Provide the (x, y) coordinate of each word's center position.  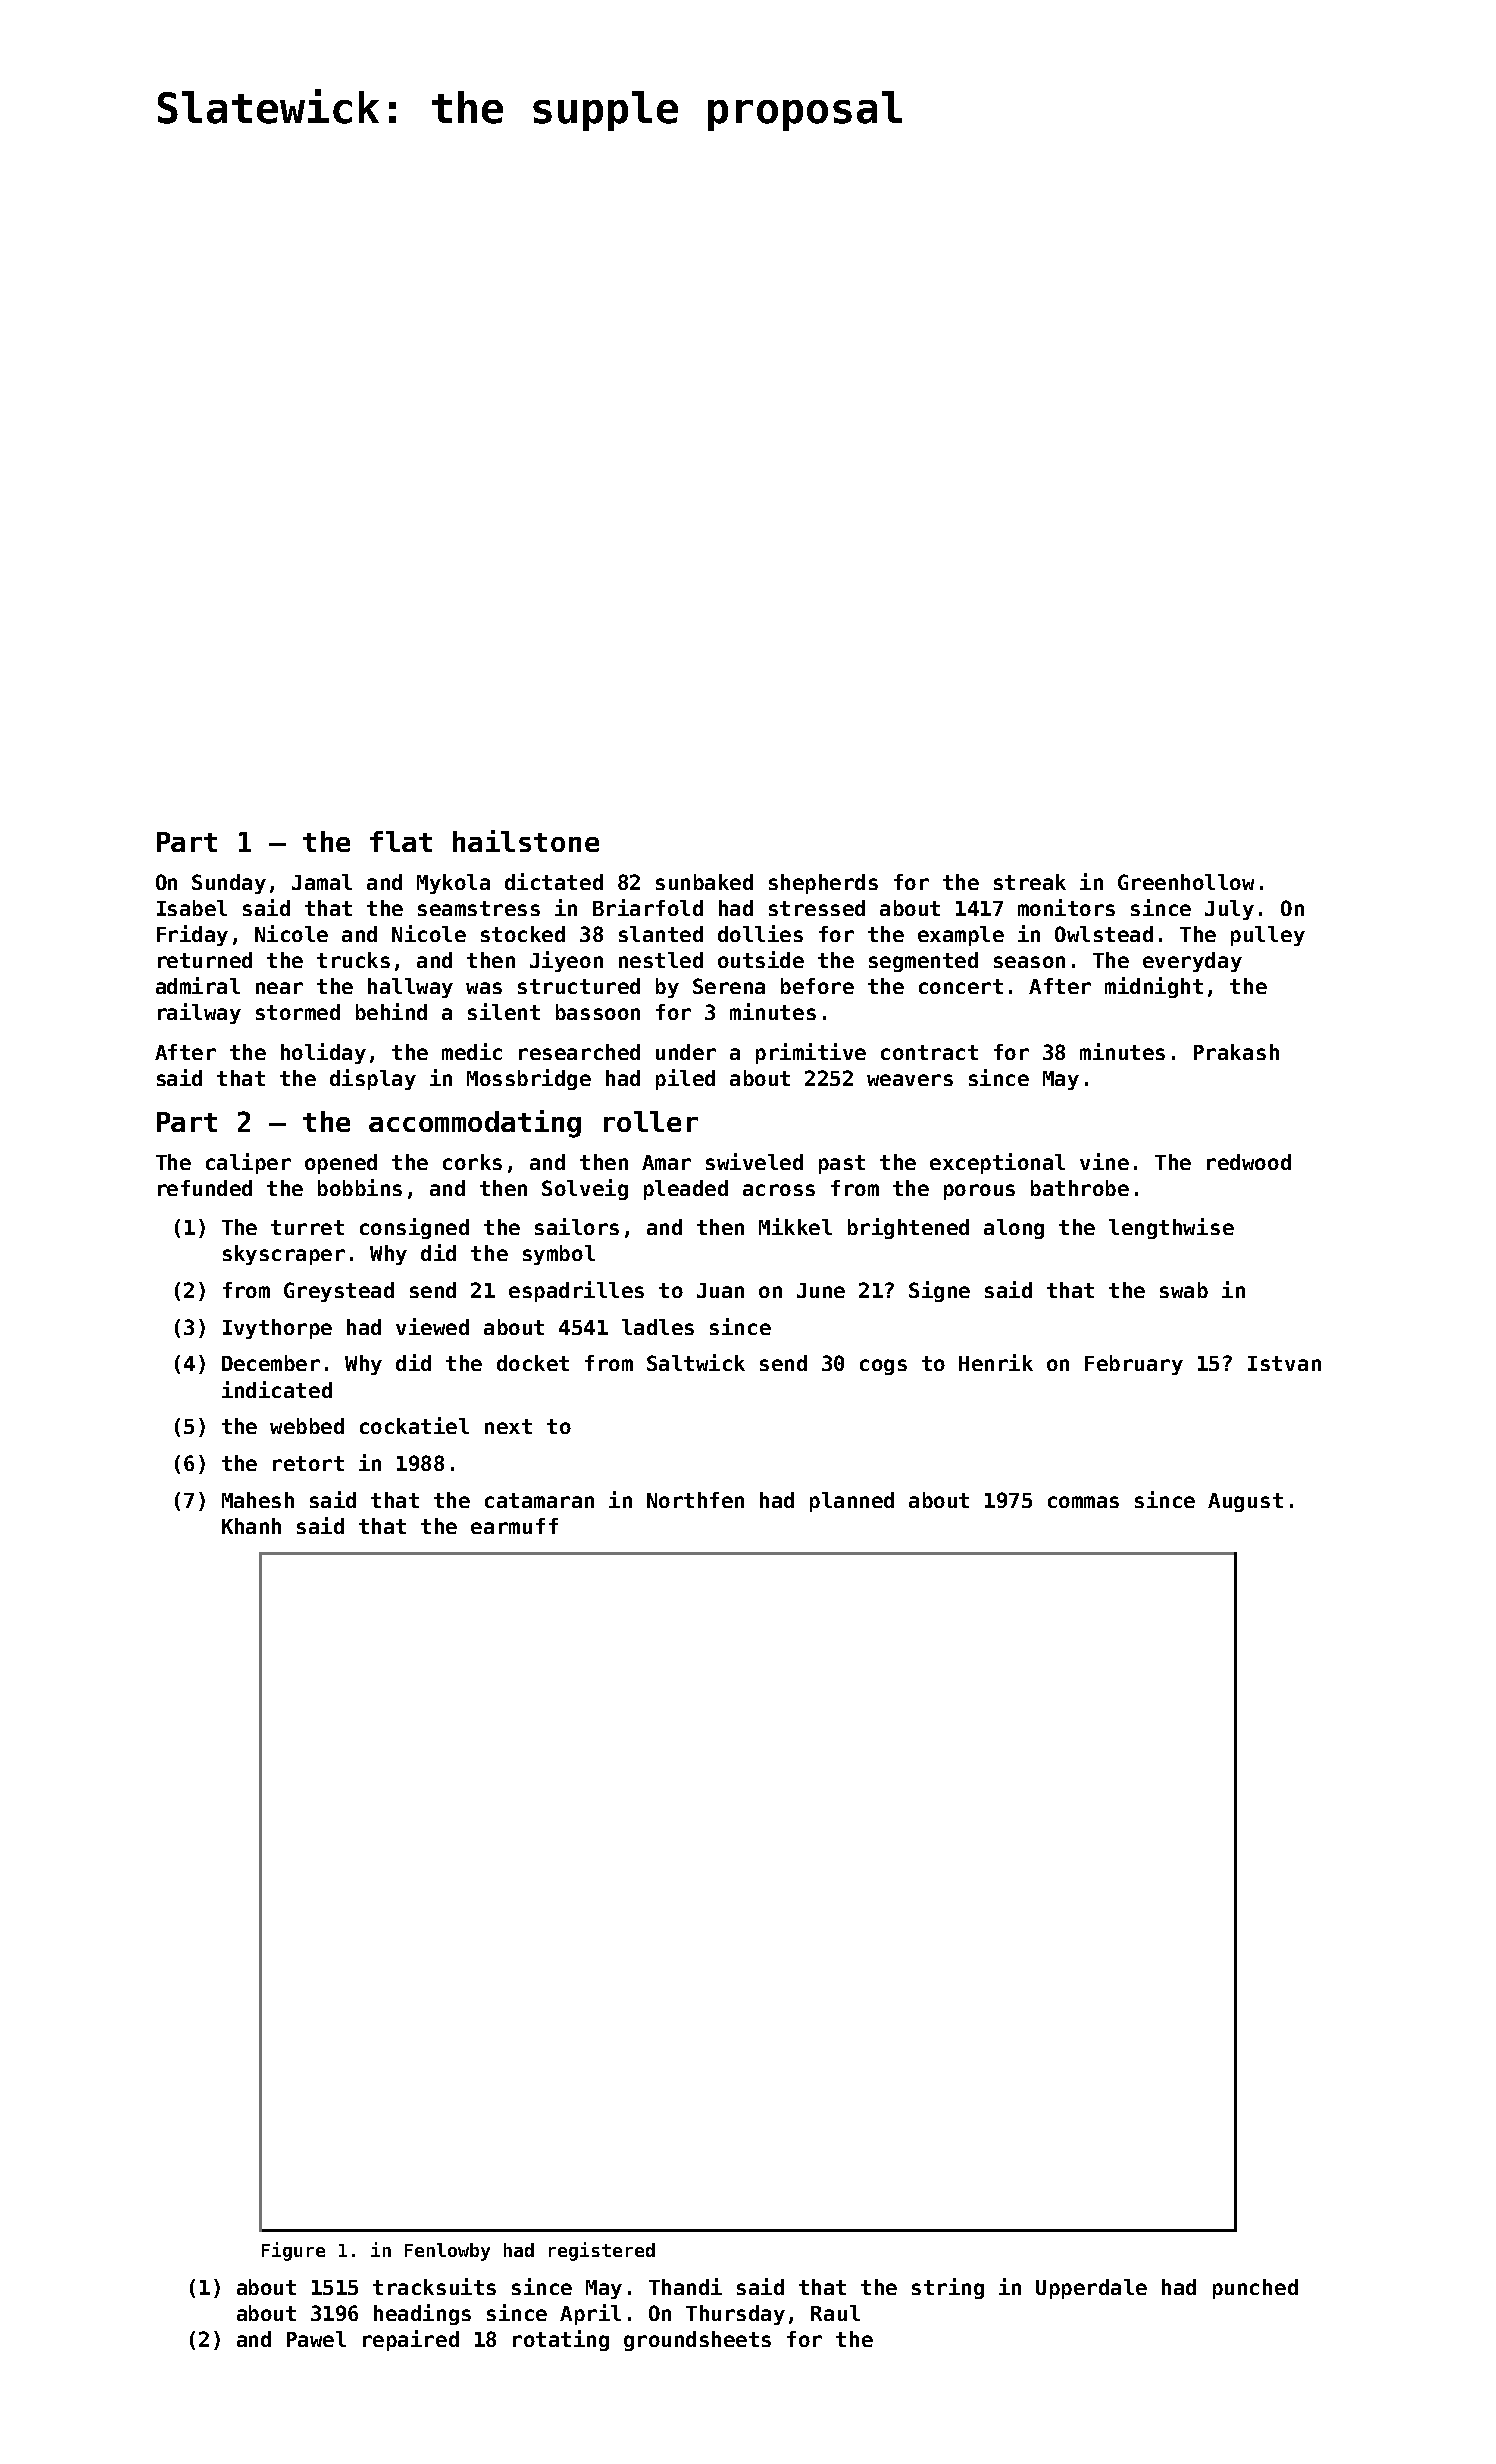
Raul (835, 2313)
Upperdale (1091, 2289)
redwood (1249, 1162)
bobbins (360, 1187)
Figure (293, 2251)
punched (1255, 2289)
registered (602, 2251)
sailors (577, 1226)
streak (1030, 882)
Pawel (316, 2339)
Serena (729, 986)
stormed (298, 1012)
